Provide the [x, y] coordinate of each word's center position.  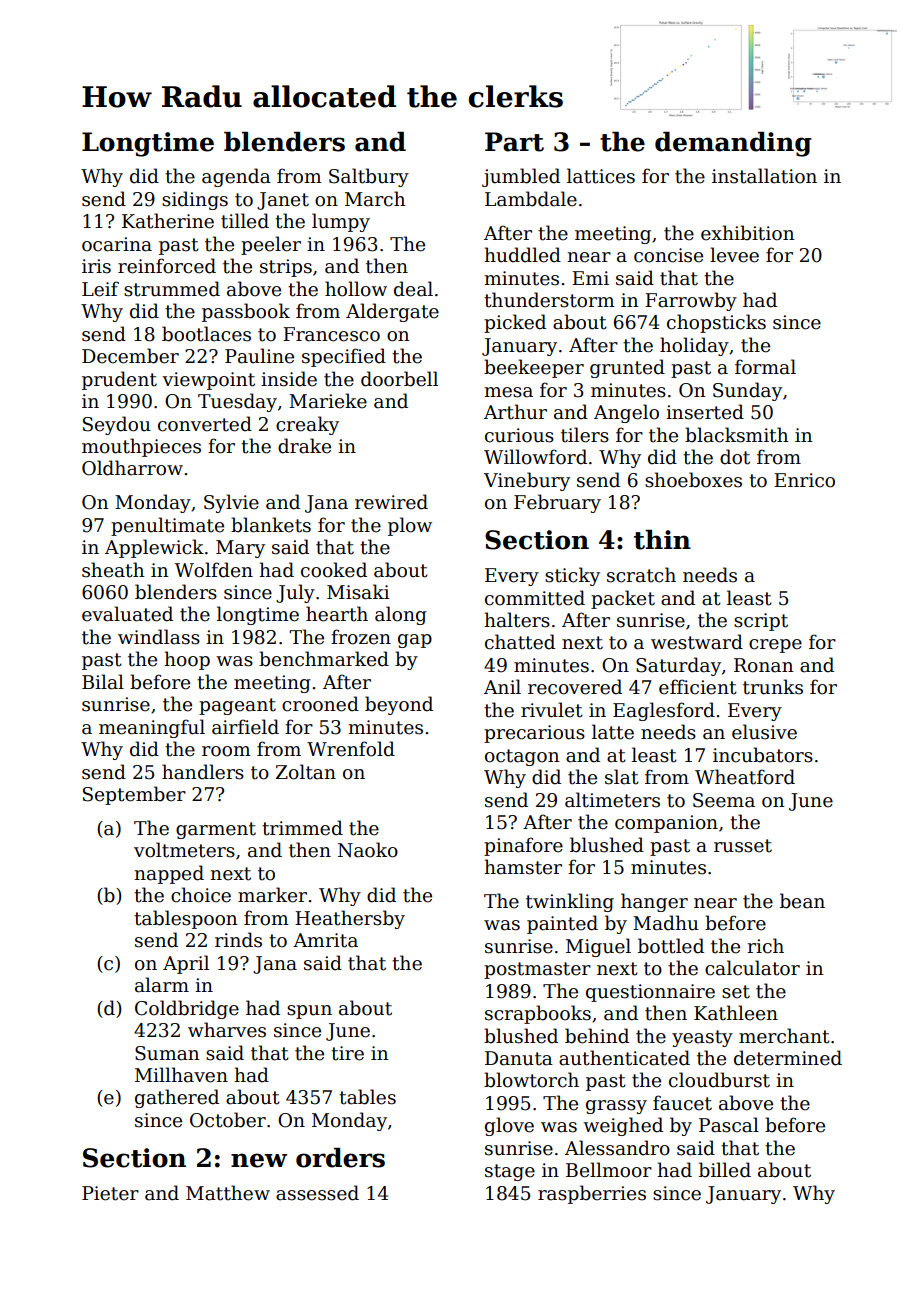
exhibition [747, 233]
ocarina [117, 244]
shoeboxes [693, 480]
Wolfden [214, 570]
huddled [522, 255]
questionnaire [650, 993]
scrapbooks [538, 1014]
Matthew [228, 1193]
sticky [572, 576]
